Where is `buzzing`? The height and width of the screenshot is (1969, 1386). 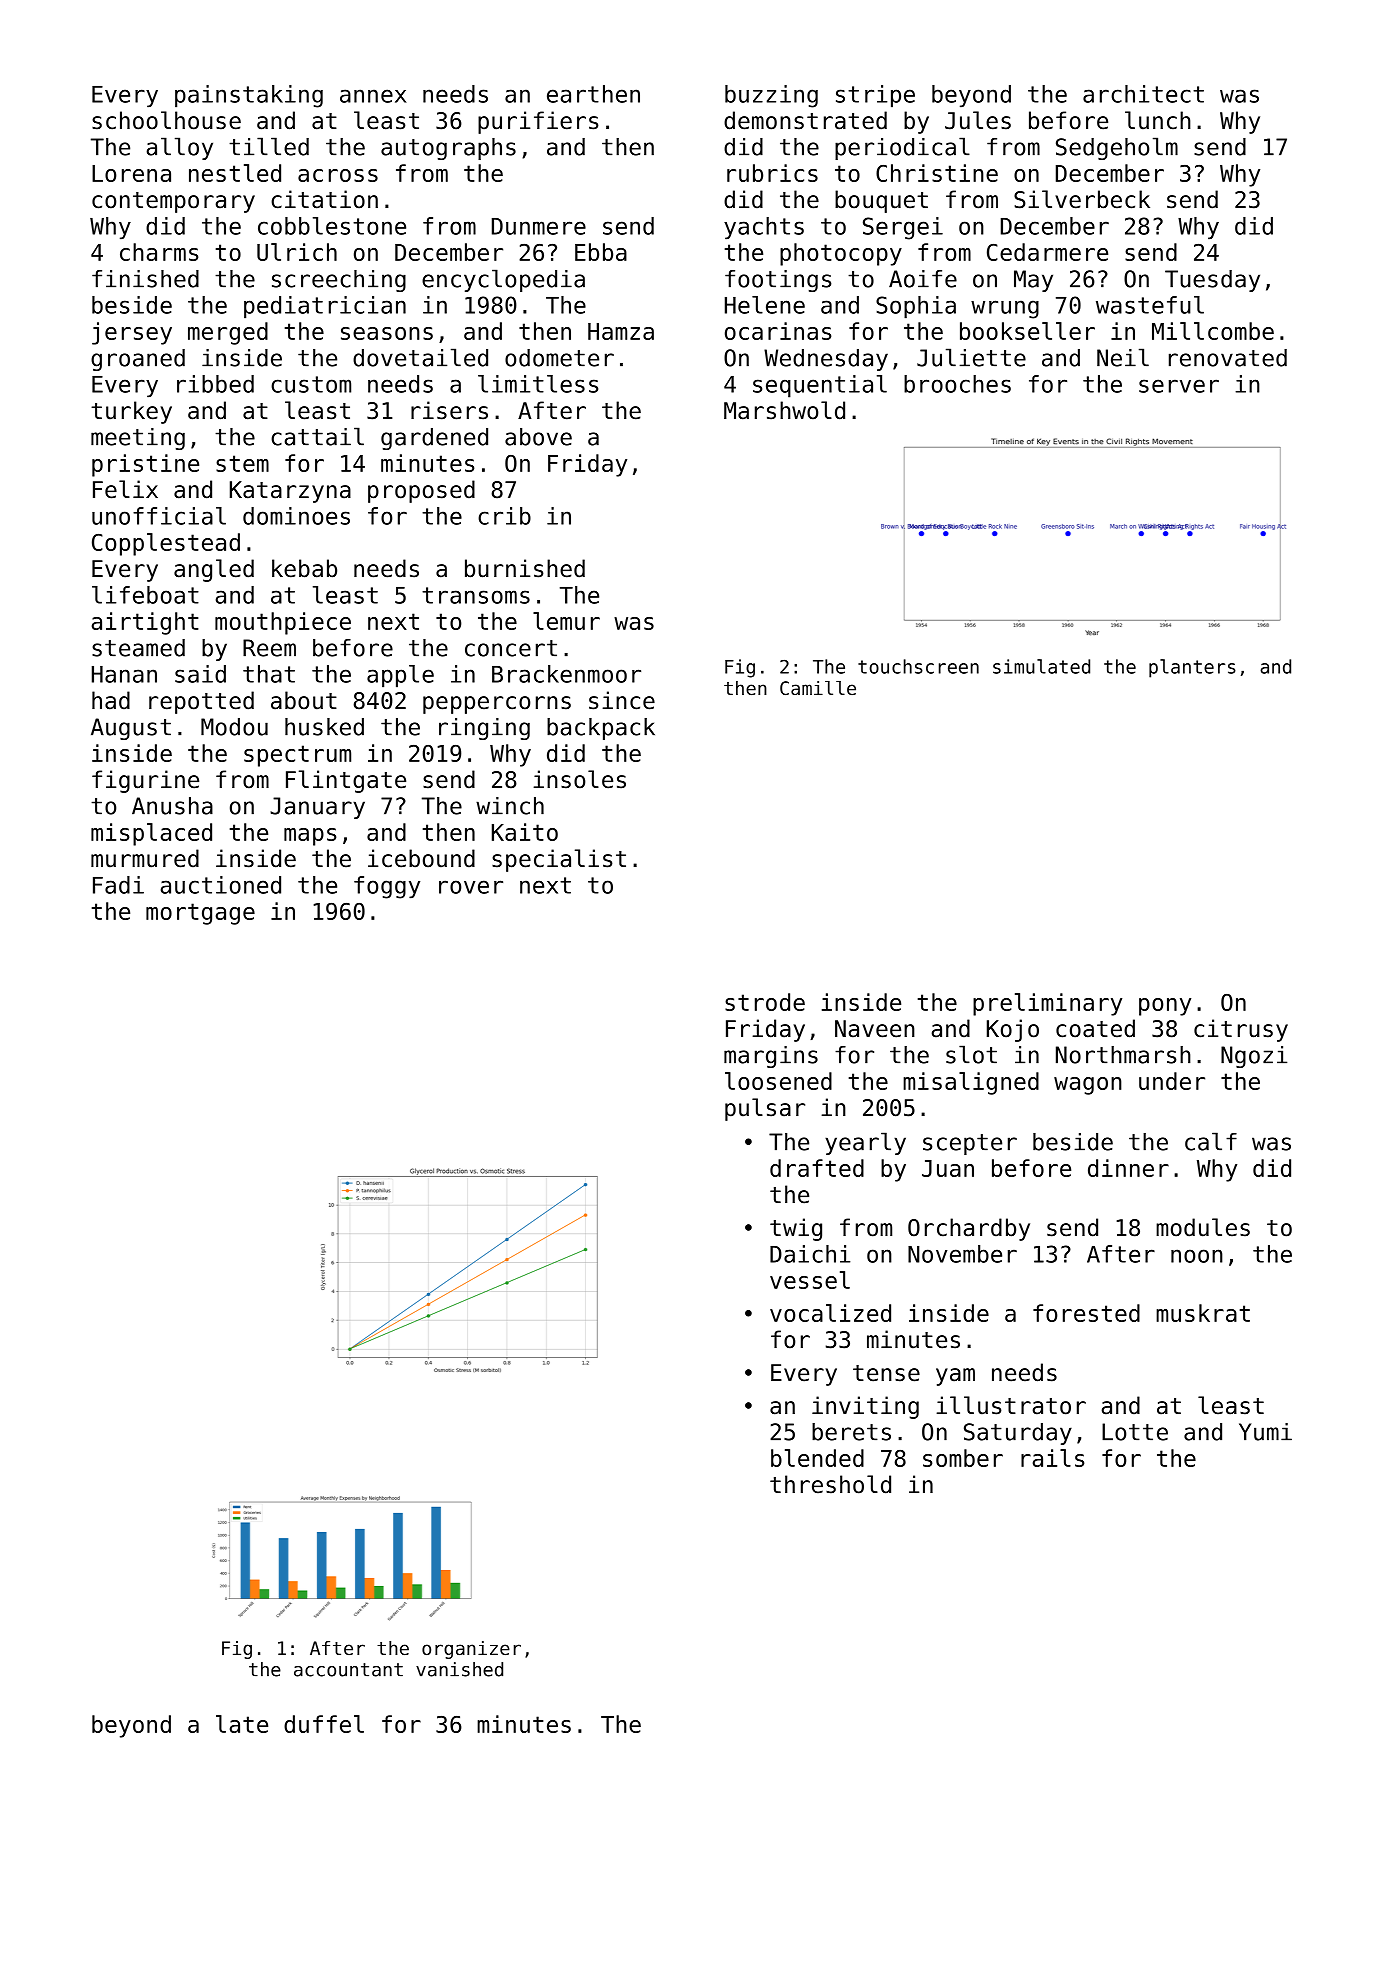 buzzing is located at coordinates (771, 96).
